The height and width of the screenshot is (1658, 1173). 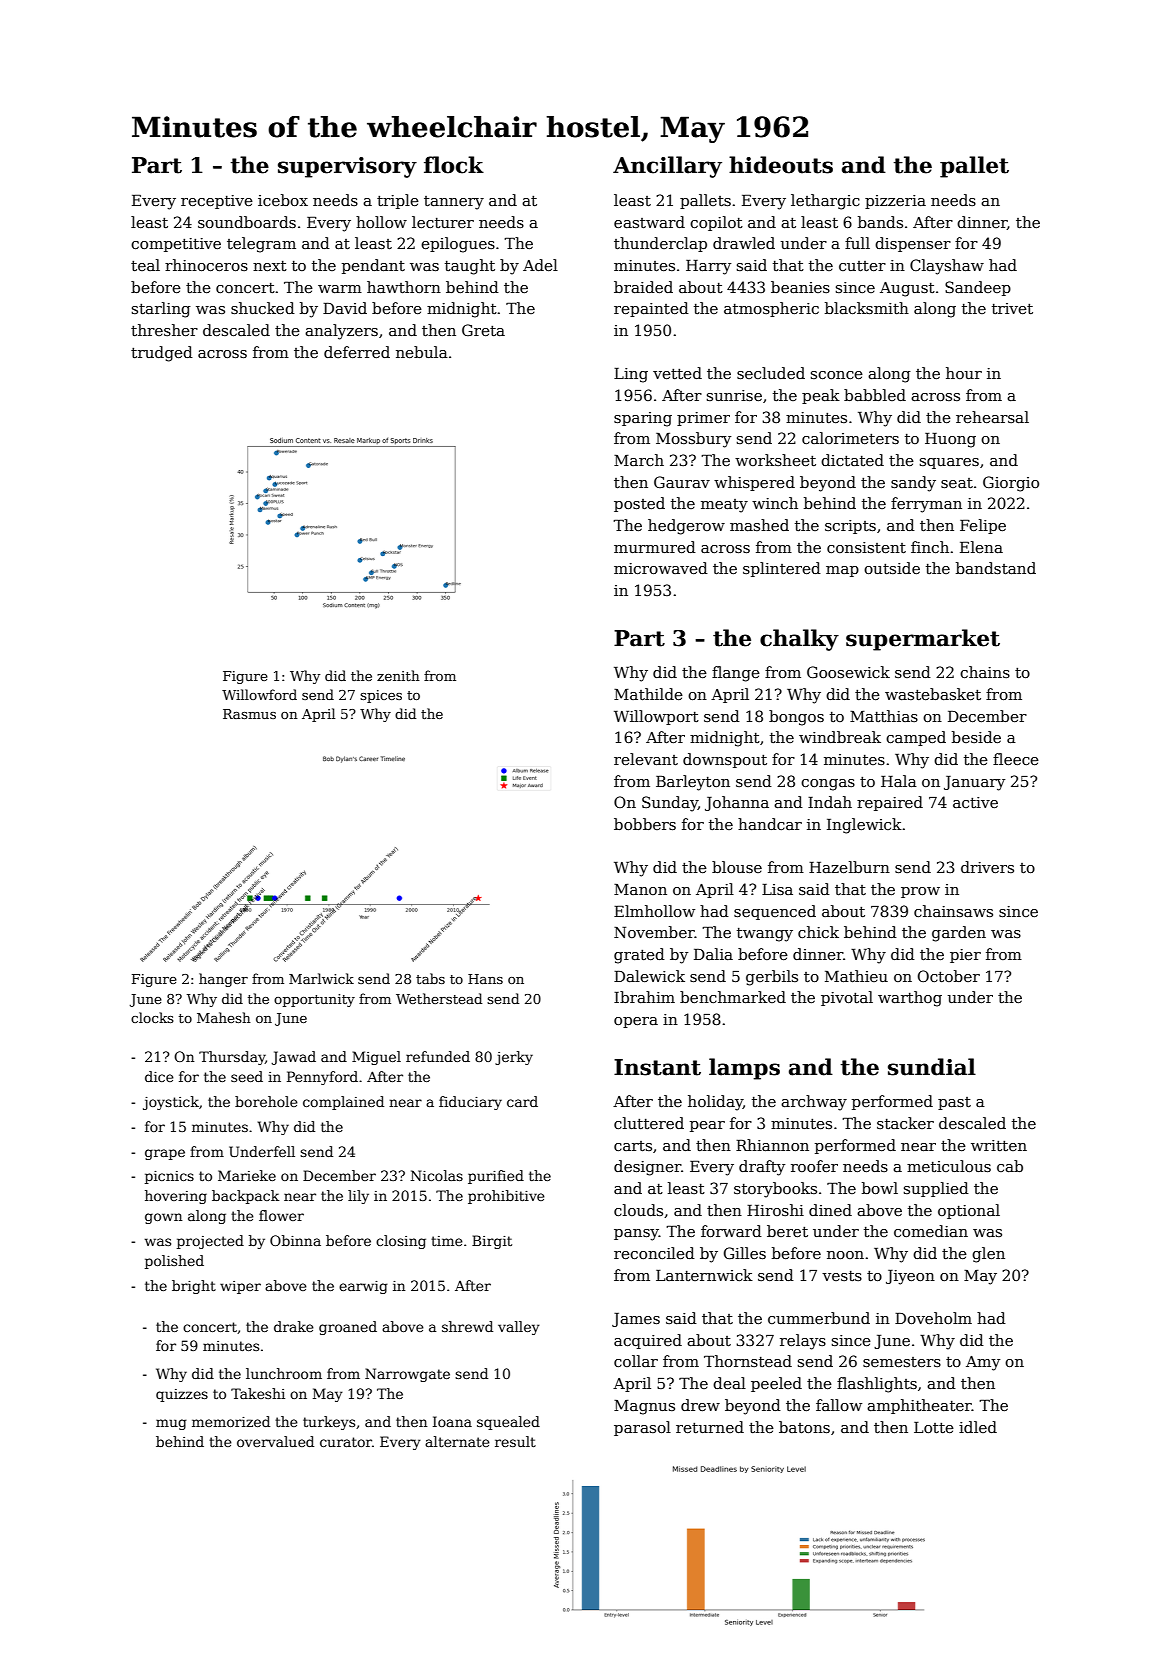 What do you see at coordinates (314, 1000) in the screenshot?
I see `opportunity` at bounding box center [314, 1000].
